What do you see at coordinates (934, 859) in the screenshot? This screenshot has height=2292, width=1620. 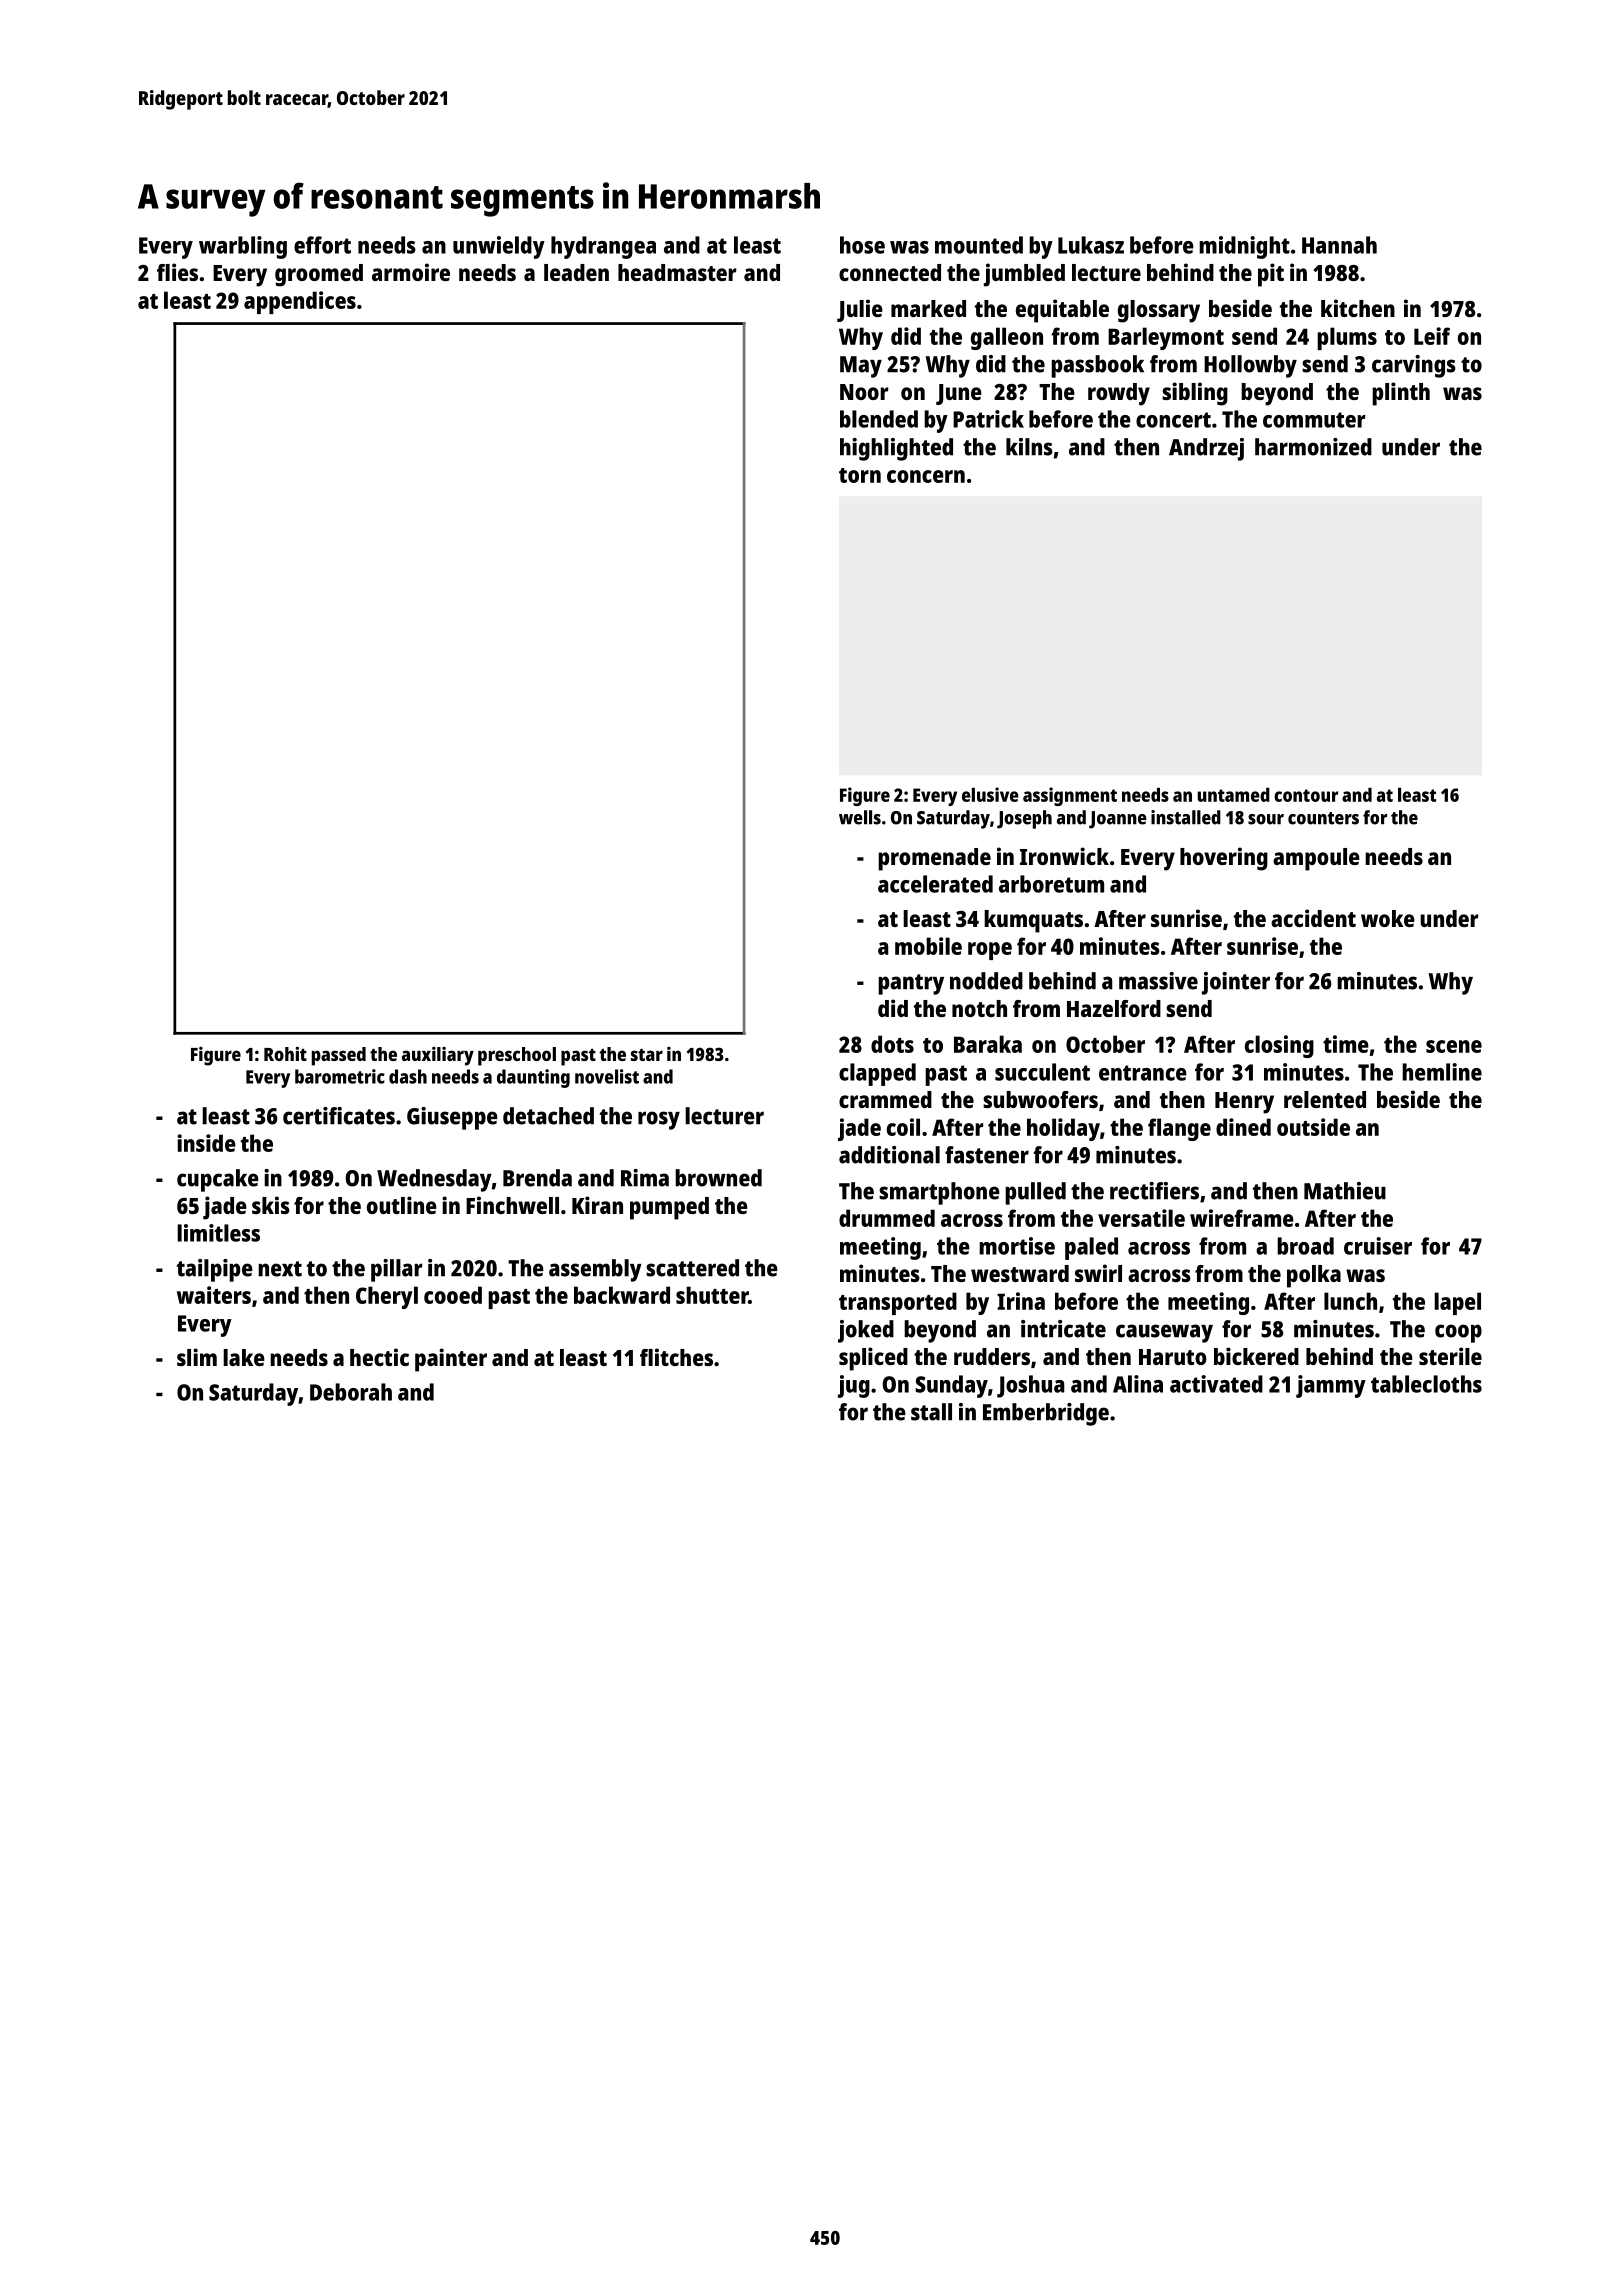 I see `promenade` at bounding box center [934, 859].
